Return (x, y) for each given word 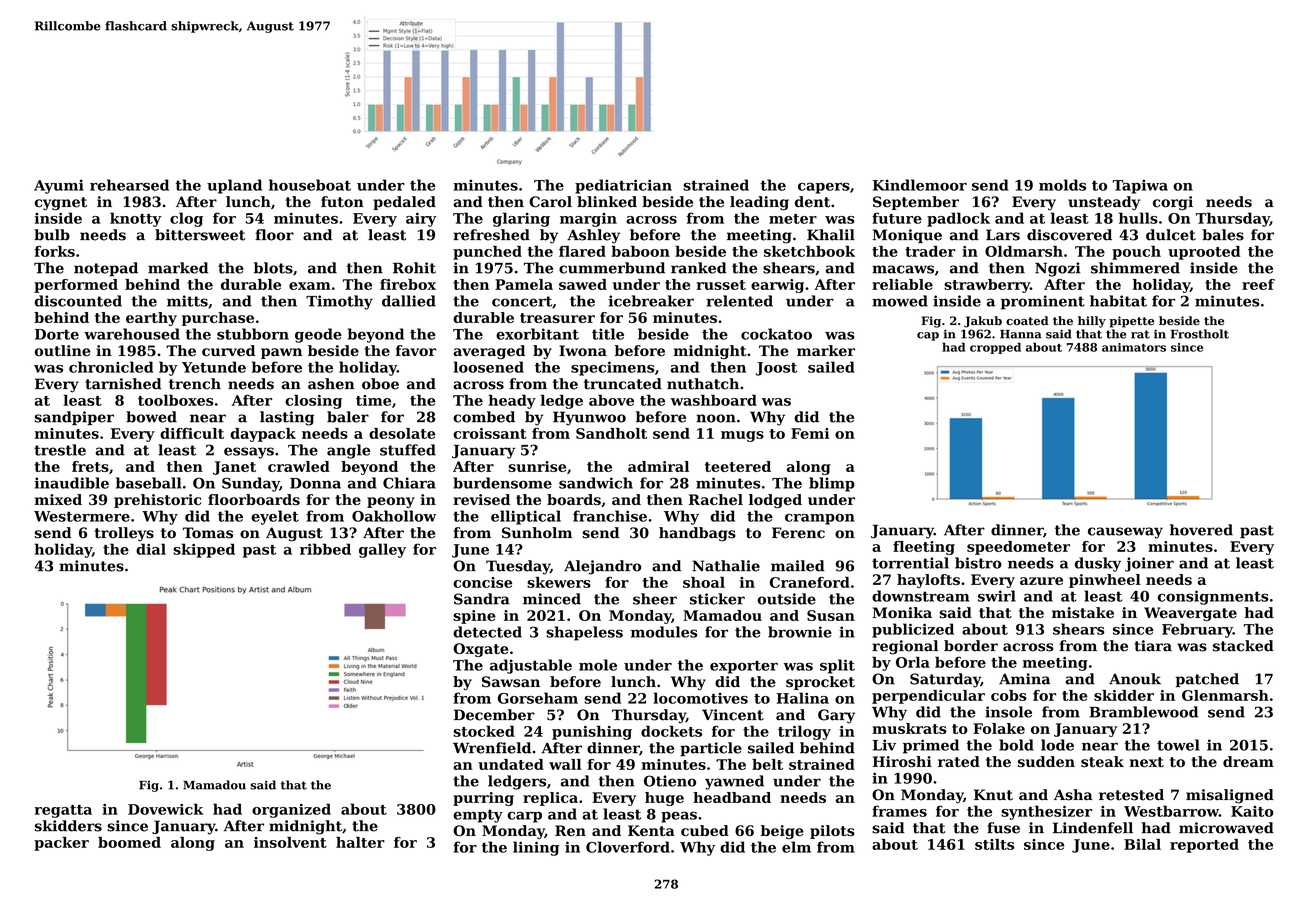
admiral (658, 466)
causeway (1125, 533)
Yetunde (214, 367)
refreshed (491, 235)
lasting (287, 418)
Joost (776, 369)
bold (1016, 745)
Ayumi (59, 186)
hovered (1201, 530)
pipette (1131, 322)
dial (151, 549)
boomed (129, 842)
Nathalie (726, 566)
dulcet (1171, 235)
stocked (484, 731)
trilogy (804, 732)
